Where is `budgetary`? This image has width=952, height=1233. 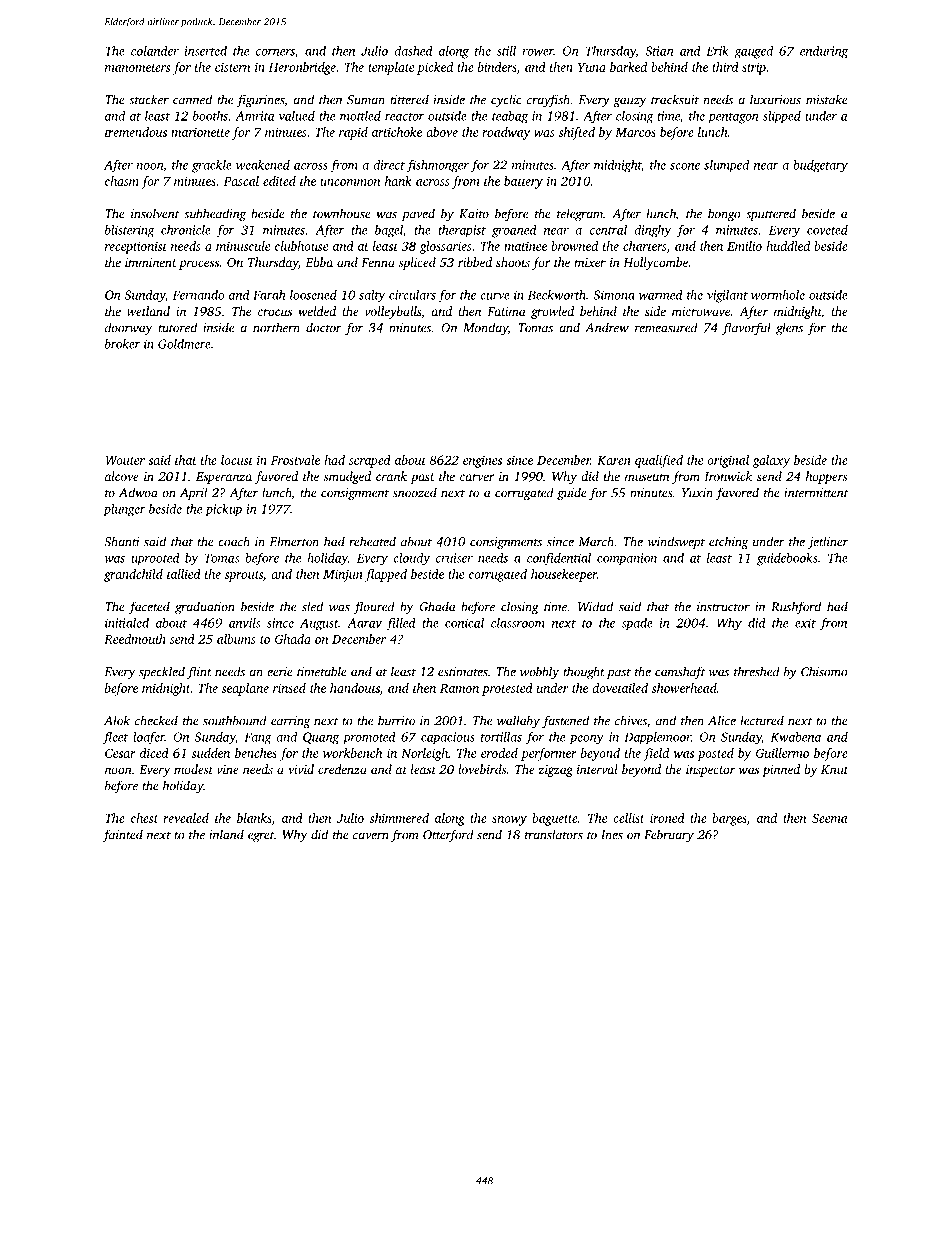 budgetary is located at coordinates (820, 166).
